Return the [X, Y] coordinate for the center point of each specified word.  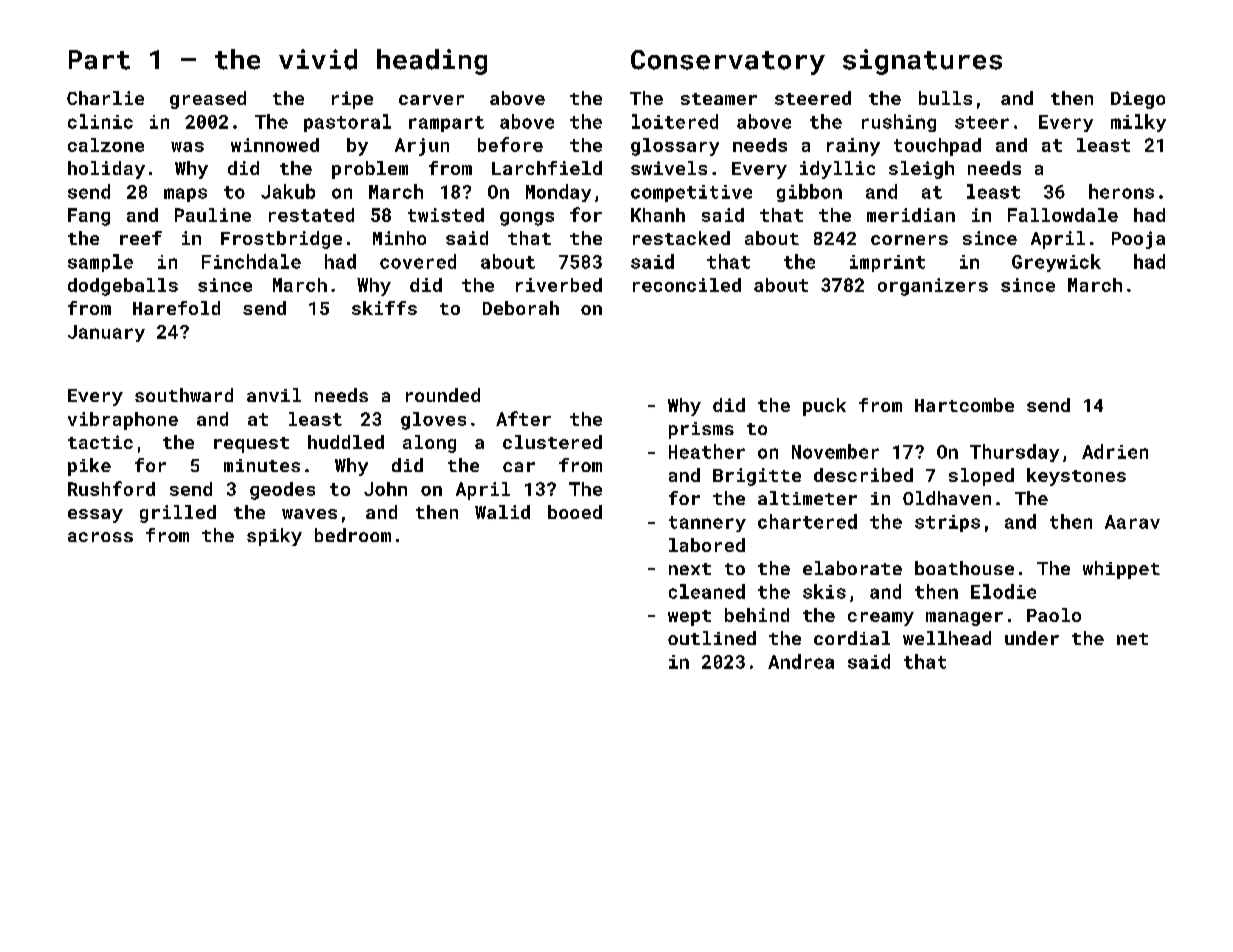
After [523, 418]
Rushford [111, 488]
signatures [922, 62]
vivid [318, 59]
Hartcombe [964, 405]
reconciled [687, 285]
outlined [712, 638]
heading [432, 62]
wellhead [947, 638]
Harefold [176, 308]
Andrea [801, 661]
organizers [933, 287]
